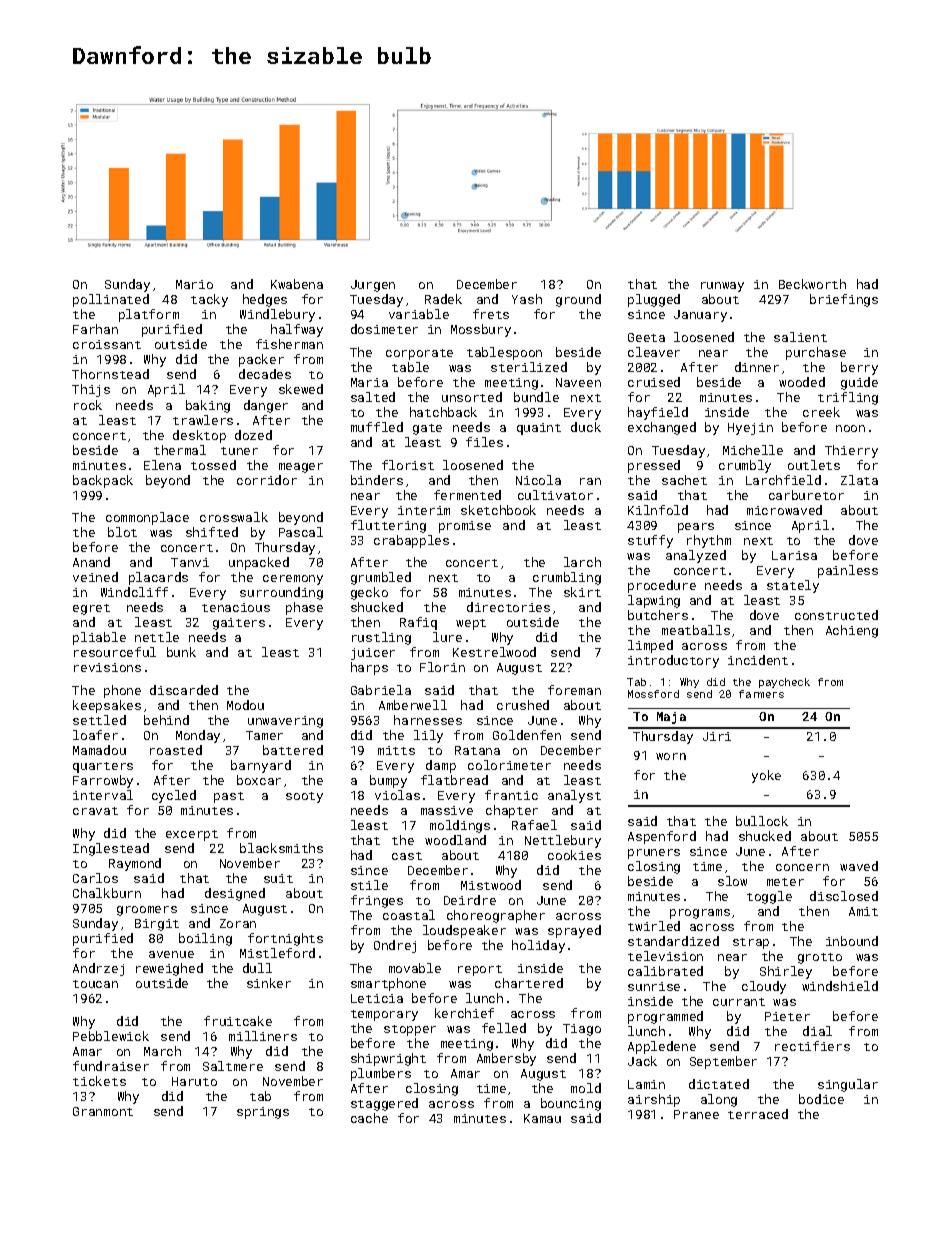  What do you see at coordinates (99, 720) in the screenshot?
I see `settled` at bounding box center [99, 720].
